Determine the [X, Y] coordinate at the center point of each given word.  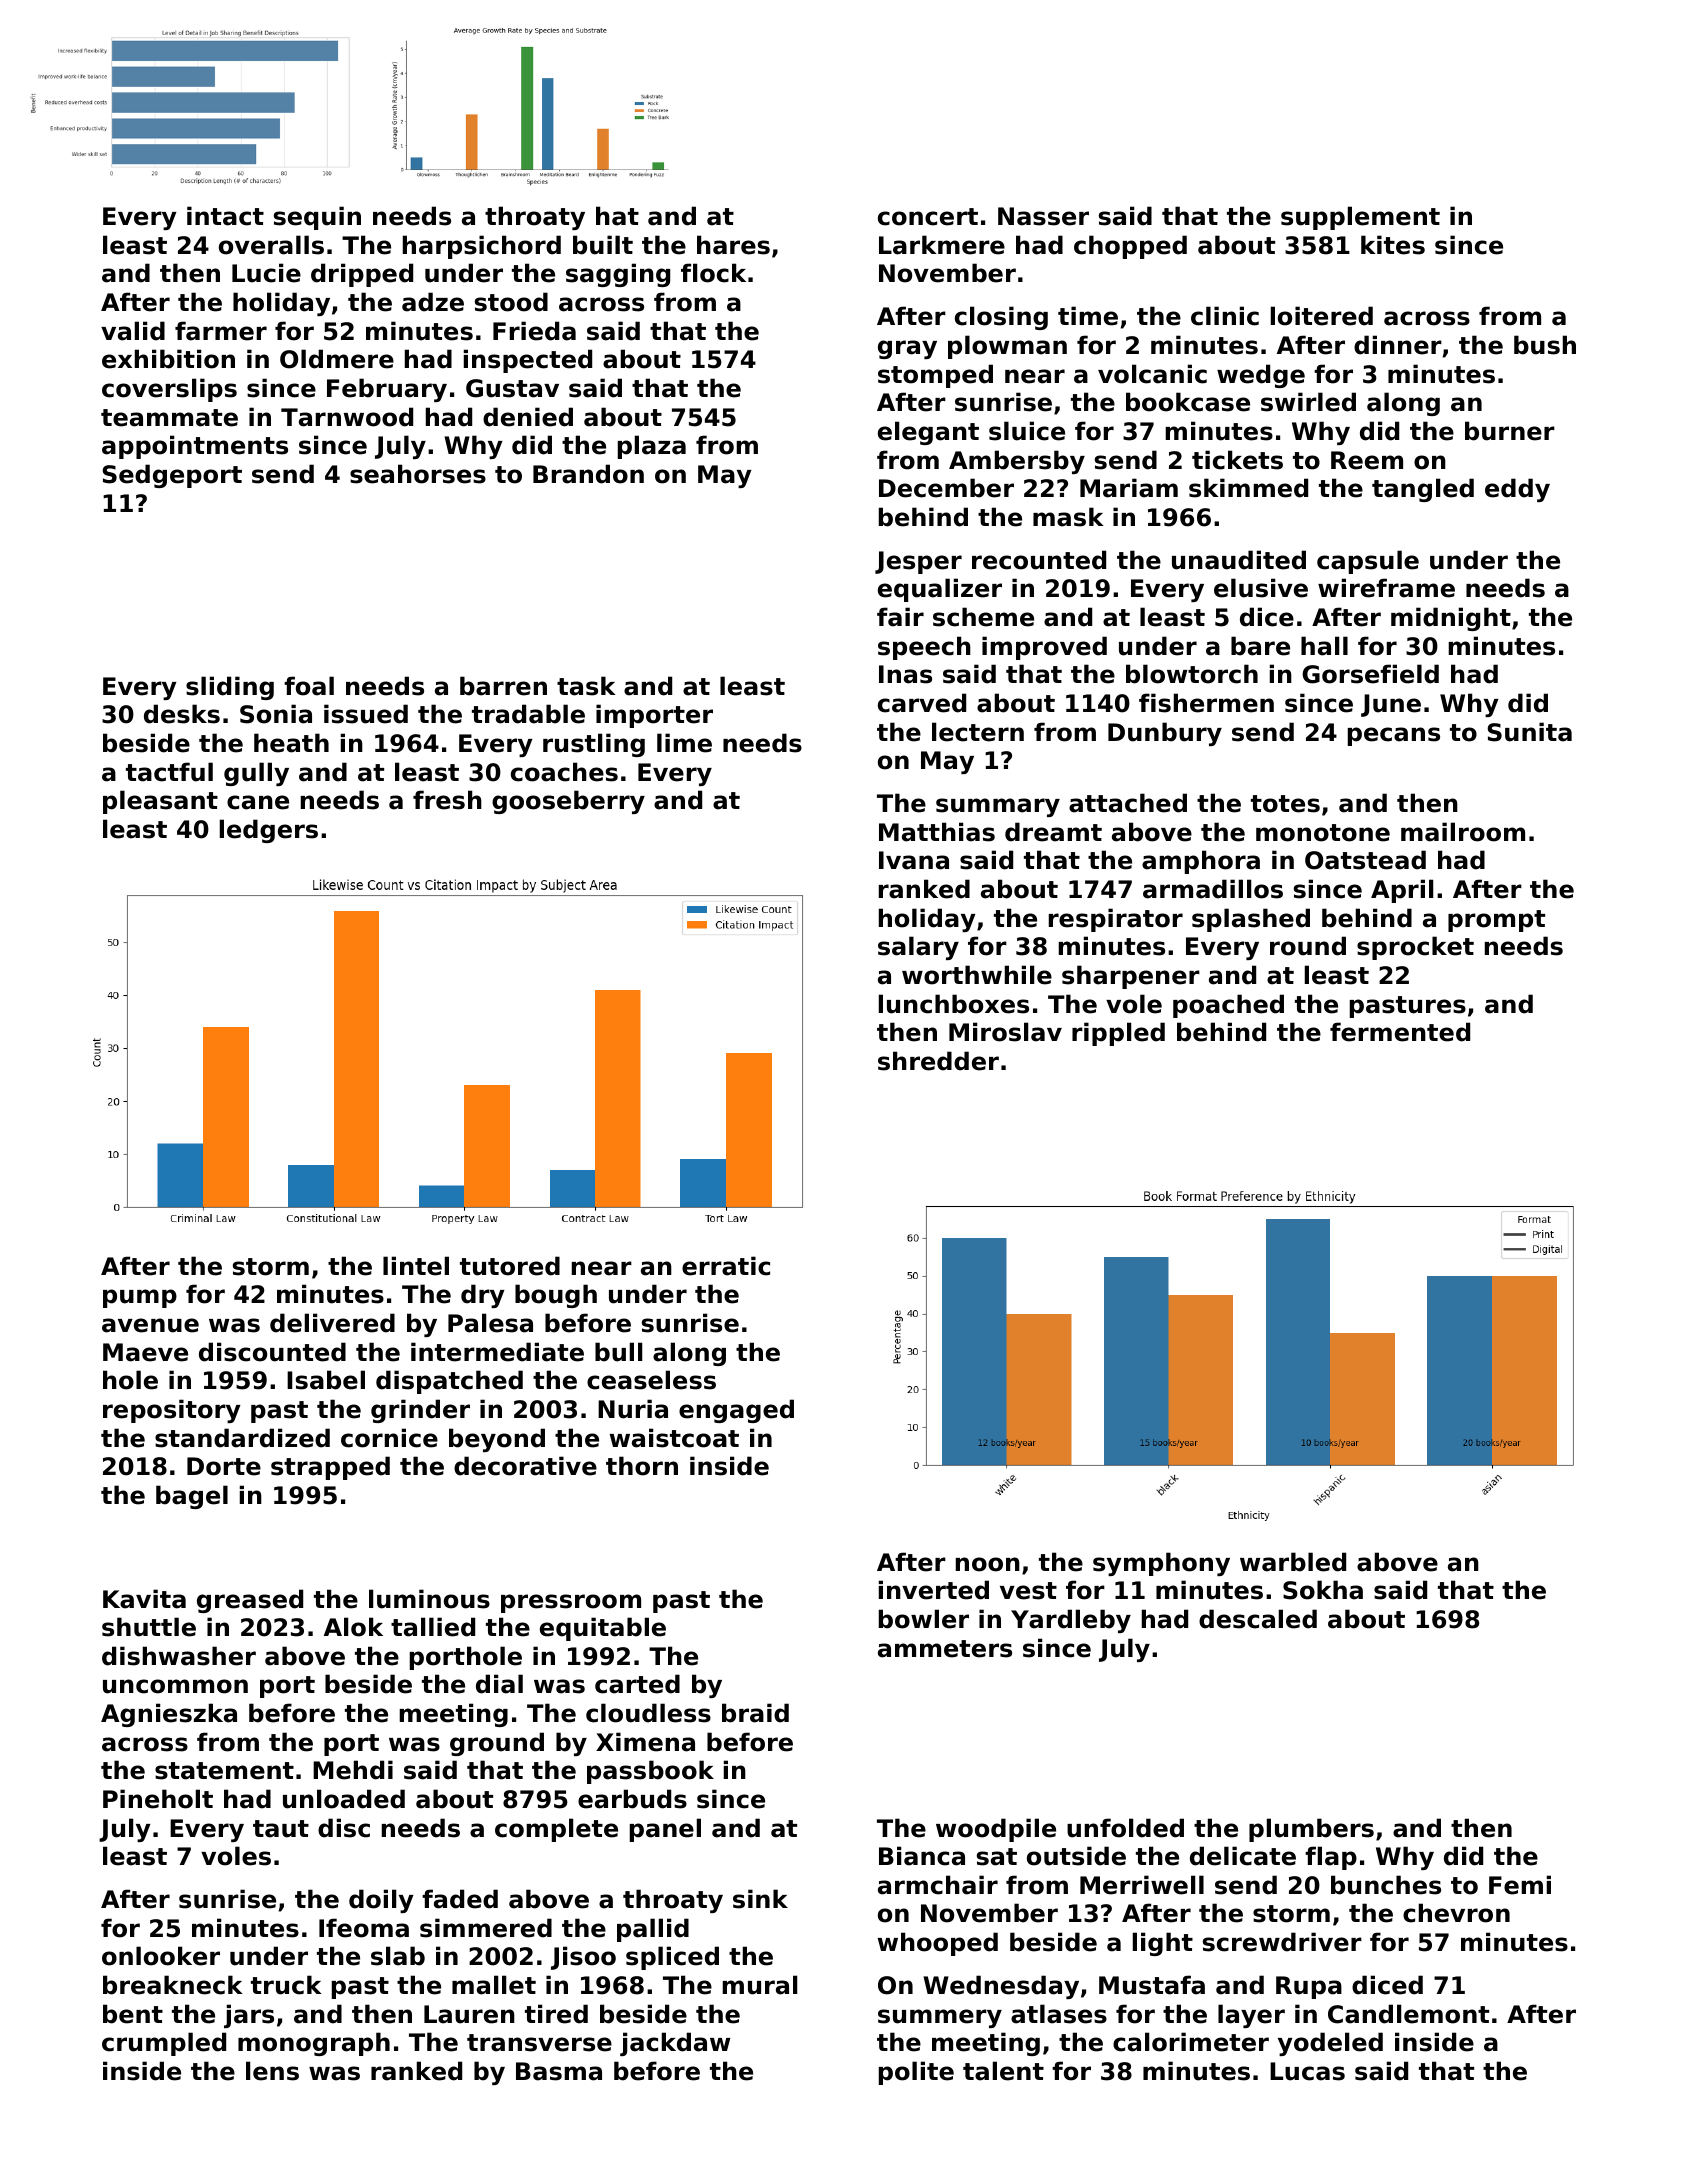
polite [916, 2073]
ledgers [269, 831]
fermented [1400, 1032]
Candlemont [1408, 2014]
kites [1393, 245]
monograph [314, 2044]
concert [928, 217]
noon [988, 1564]
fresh [447, 800]
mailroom [1463, 832]
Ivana [914, 860]
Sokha [1323, 1590]
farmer [221, 331]
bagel [192, 1497]
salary [918, 948]
